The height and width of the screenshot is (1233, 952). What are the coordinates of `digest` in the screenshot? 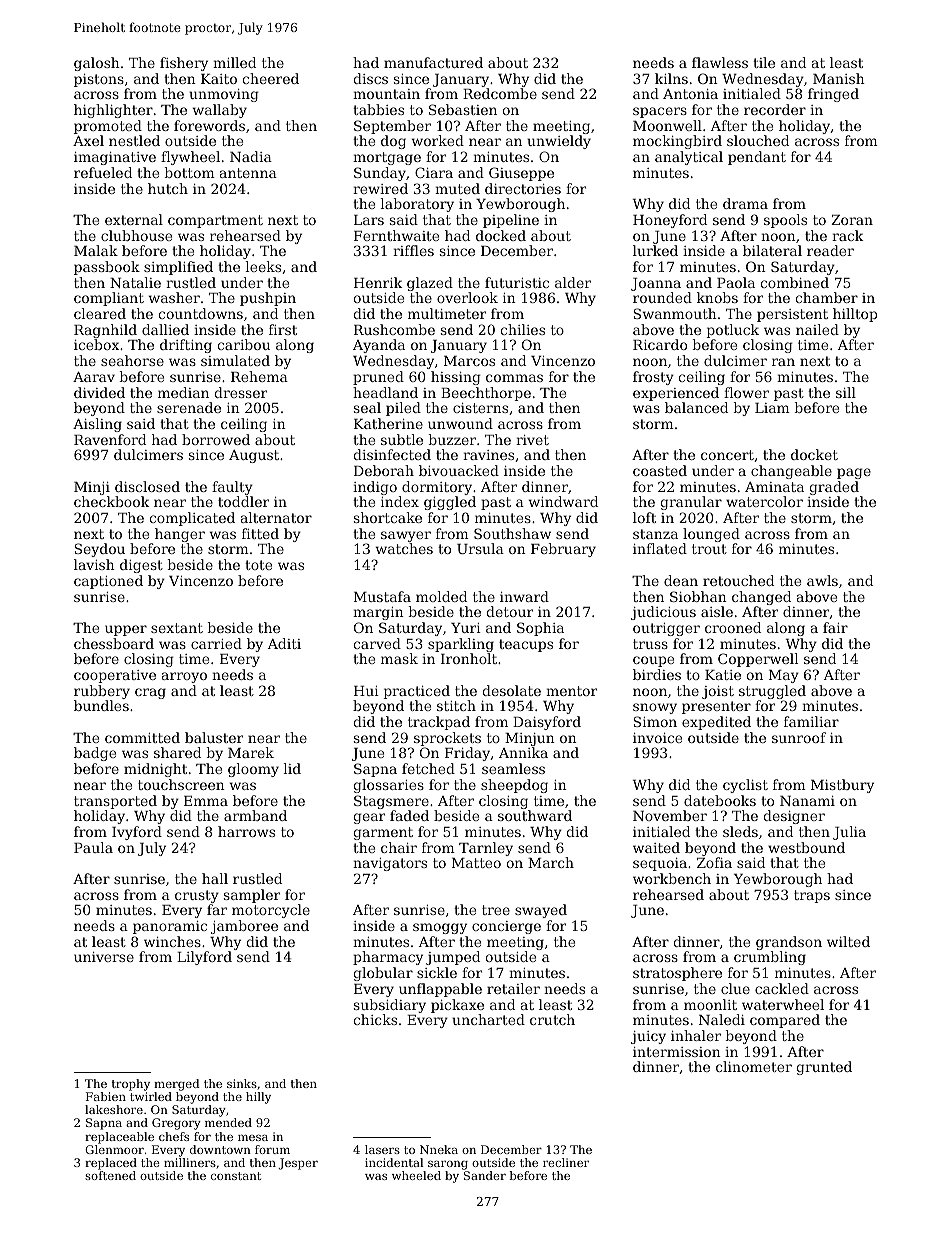 It's located at (141, 566).
